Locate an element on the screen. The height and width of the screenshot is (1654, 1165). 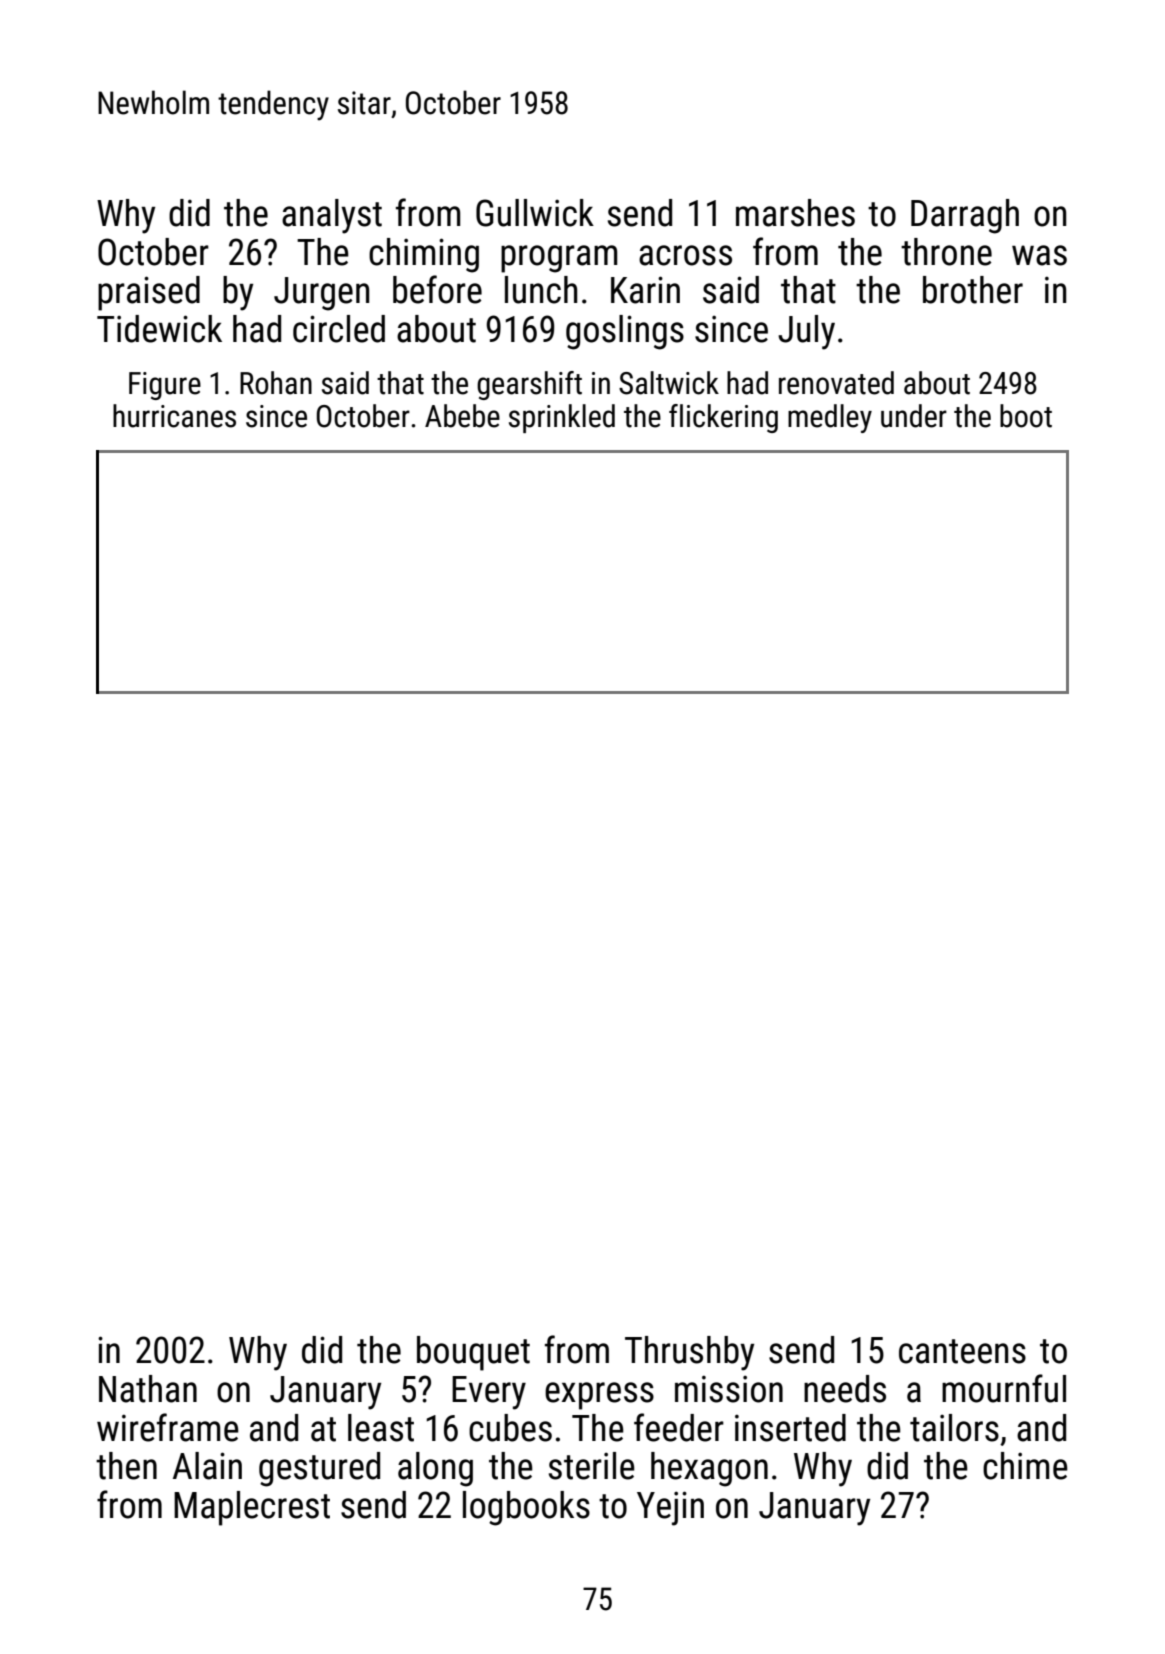
Thrushby is located at coordinates (689, 1353).
